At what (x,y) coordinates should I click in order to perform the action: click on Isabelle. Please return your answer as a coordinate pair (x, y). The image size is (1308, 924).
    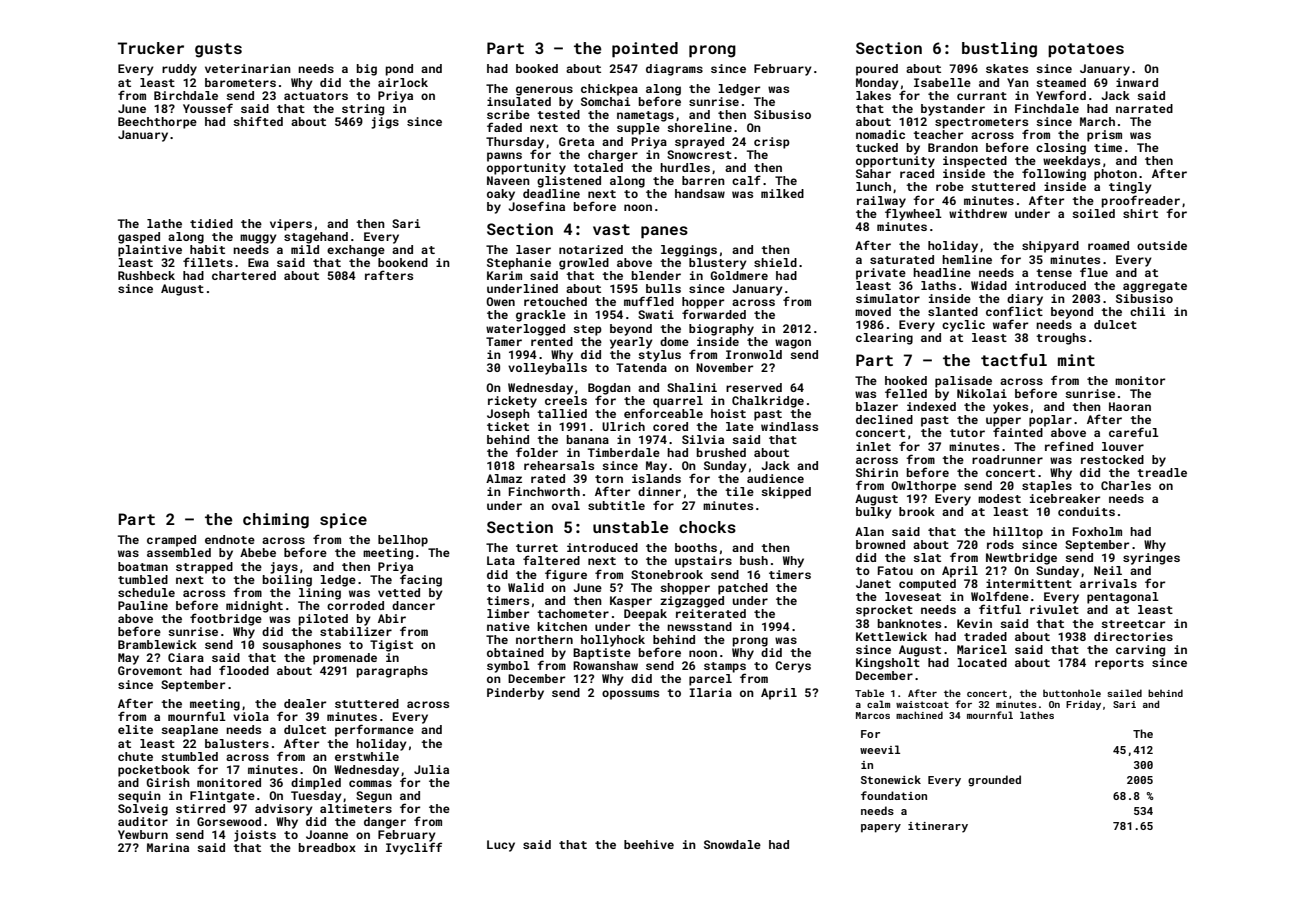
    Looking at the image, I should click on (942, 82).
